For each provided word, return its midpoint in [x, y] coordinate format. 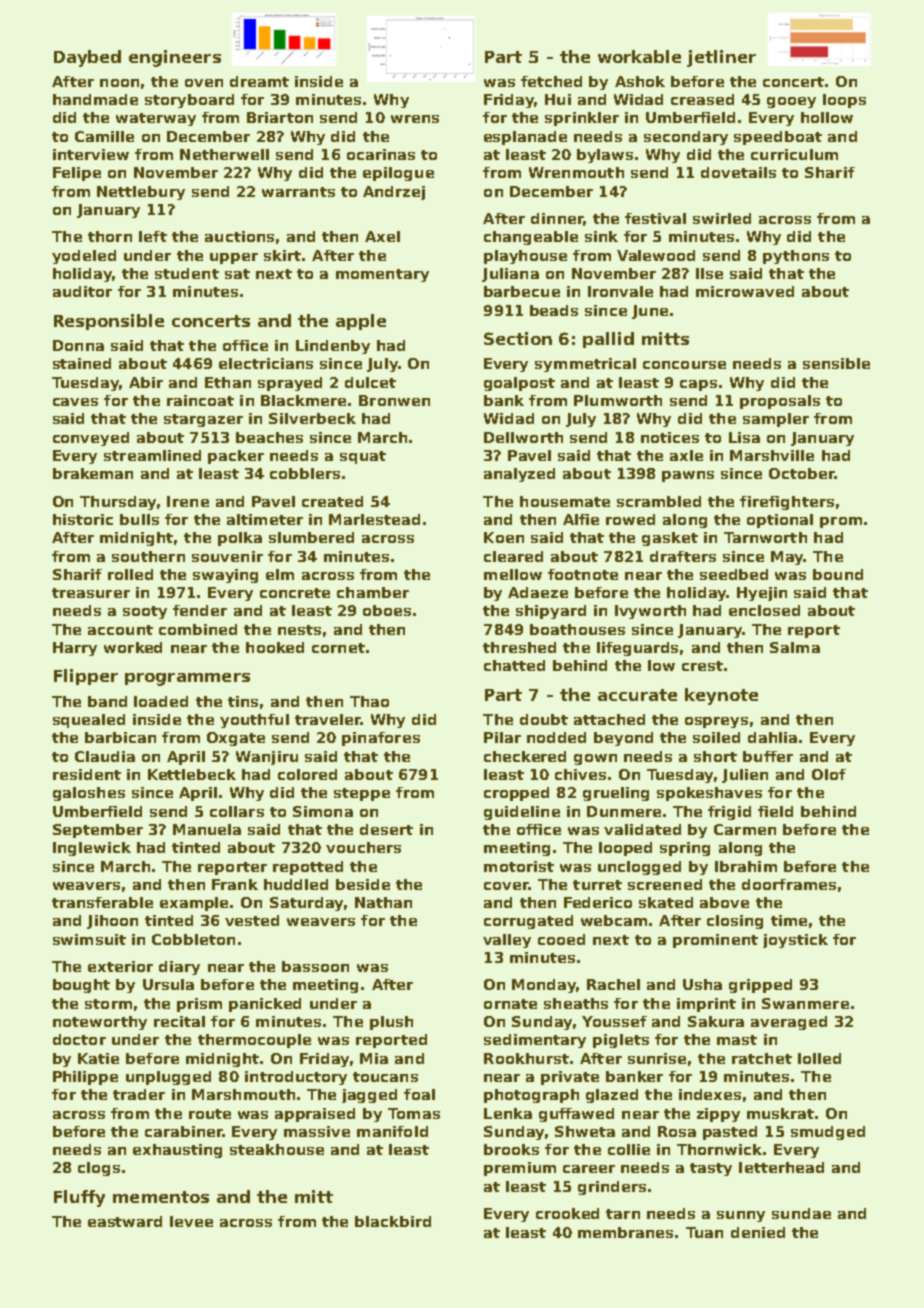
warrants [298, 192]
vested [252, 920]
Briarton [280, 117]
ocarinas [381, 154]
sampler [776, 420]
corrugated [528, 922]
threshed [519, 647]
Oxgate [236, 739]
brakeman [93, 473]
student [187, 273]
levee [191, 1221]
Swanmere [805, 1003]
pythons [796, 257]
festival [655, 218]
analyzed [519, 475]
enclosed [764, 610]
